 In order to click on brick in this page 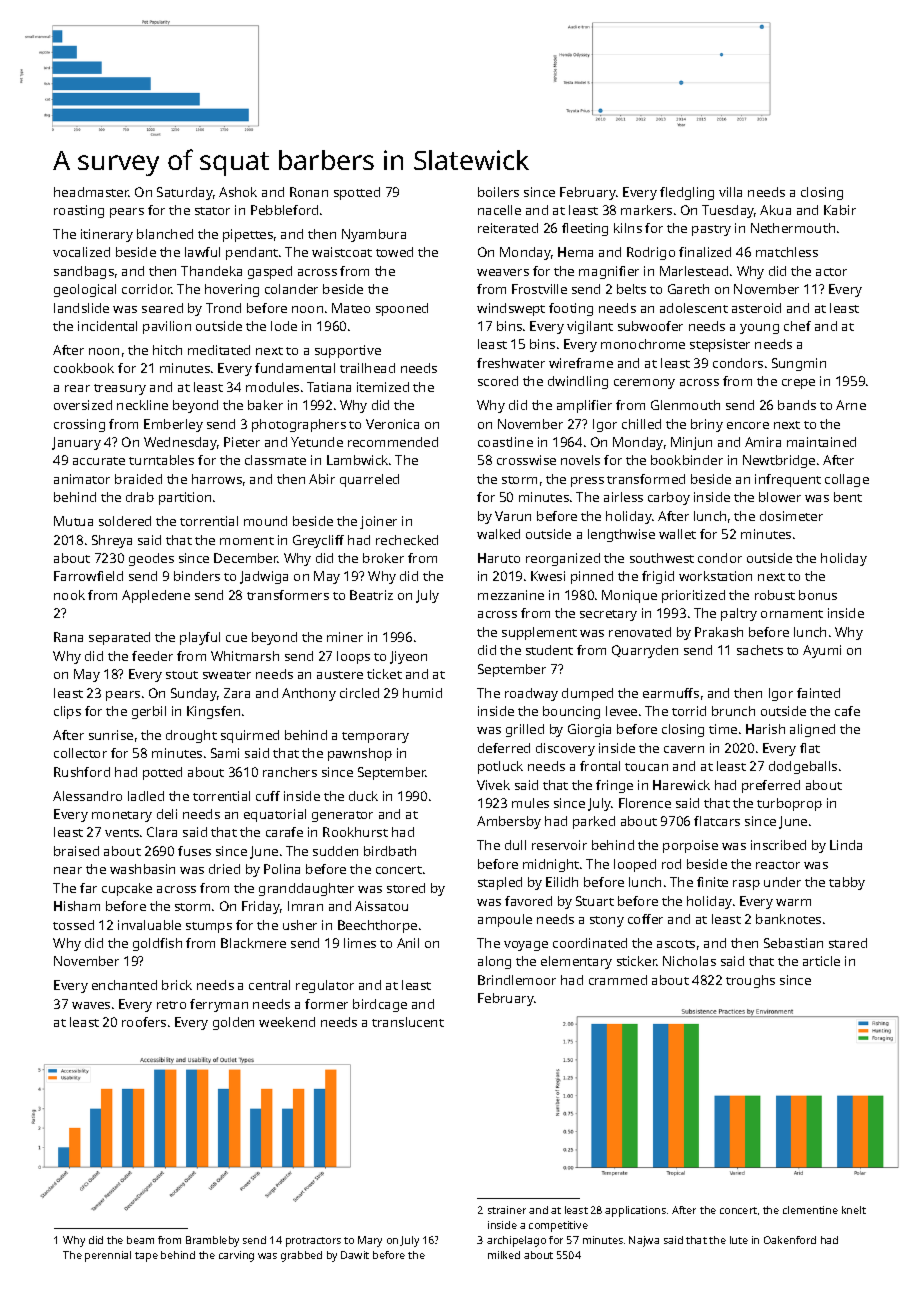, I will do `click(177, 985)`.
